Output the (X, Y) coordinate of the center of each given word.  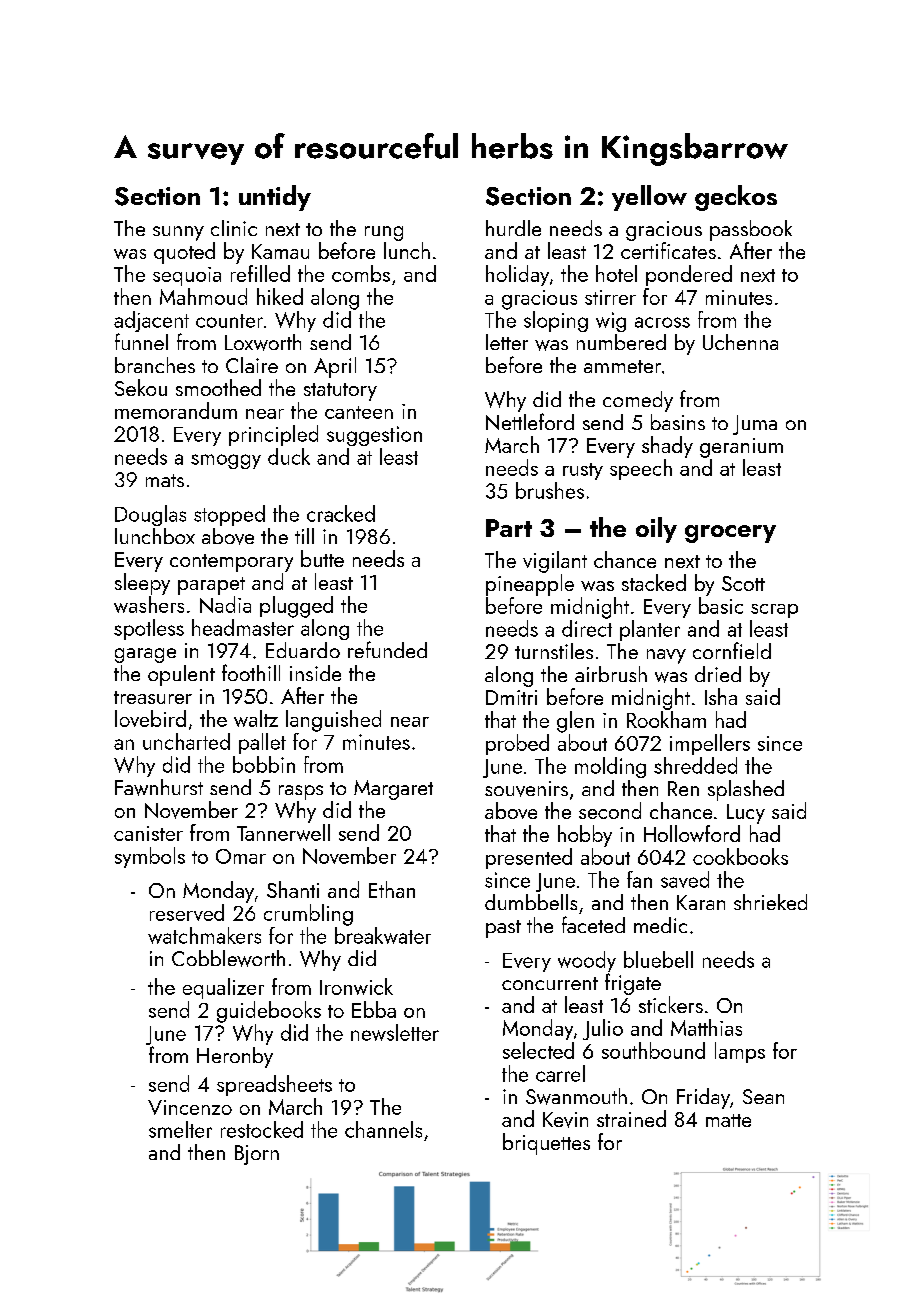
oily (656, 530)
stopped (229, 515)
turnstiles (554, 651)
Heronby (235, 1057)
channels (383, 1129)
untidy (275, 198)
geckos (736, 198)
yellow (649, 198)
